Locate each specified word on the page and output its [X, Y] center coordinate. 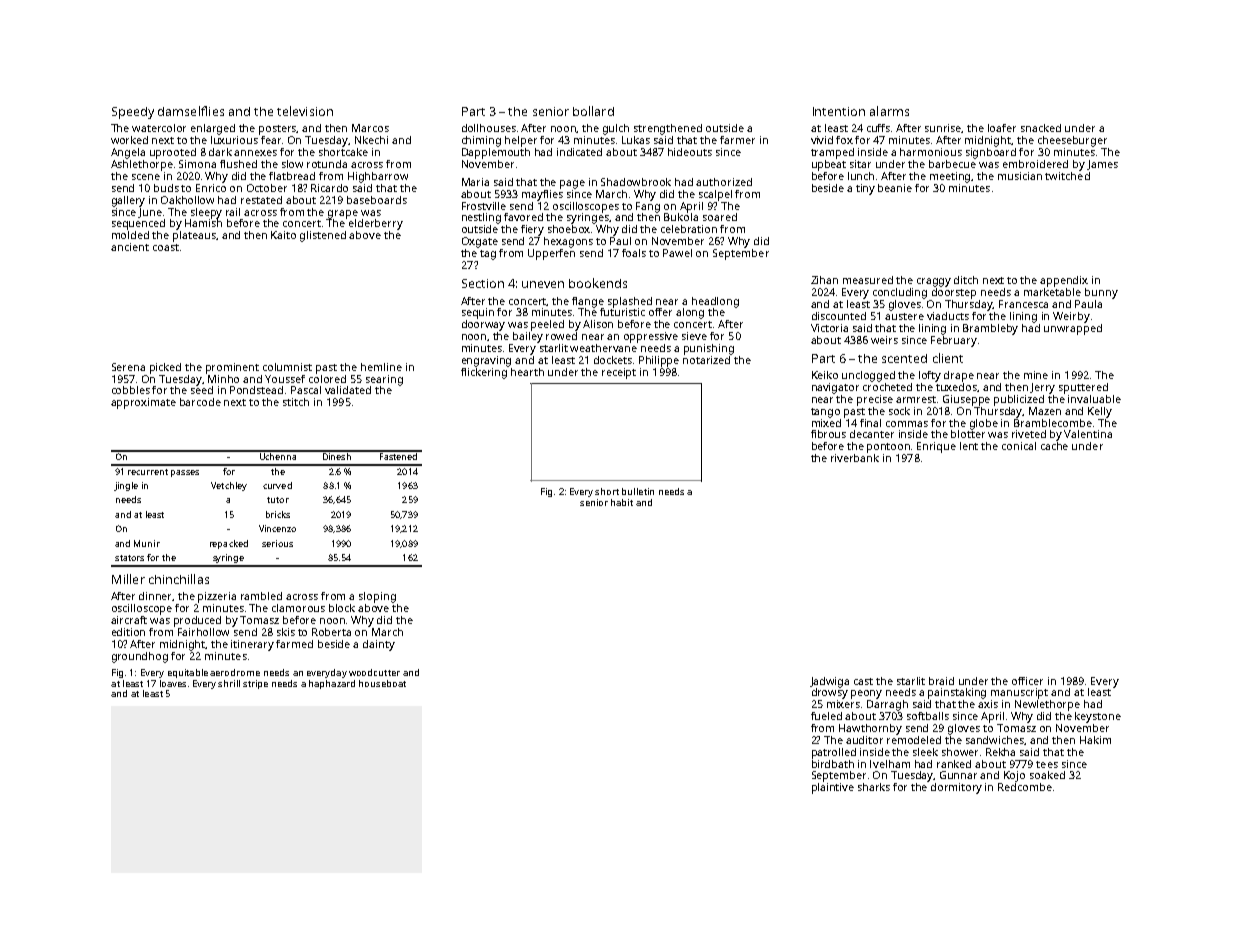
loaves [173, 683]
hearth [527, 372]
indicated [579, 152]
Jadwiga [829, 682]
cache [1054, 446]
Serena [128, 367]
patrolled [834, 753]
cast [863, 681]
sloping [377, 597]
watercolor [159, 128]
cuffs [878, 128]
